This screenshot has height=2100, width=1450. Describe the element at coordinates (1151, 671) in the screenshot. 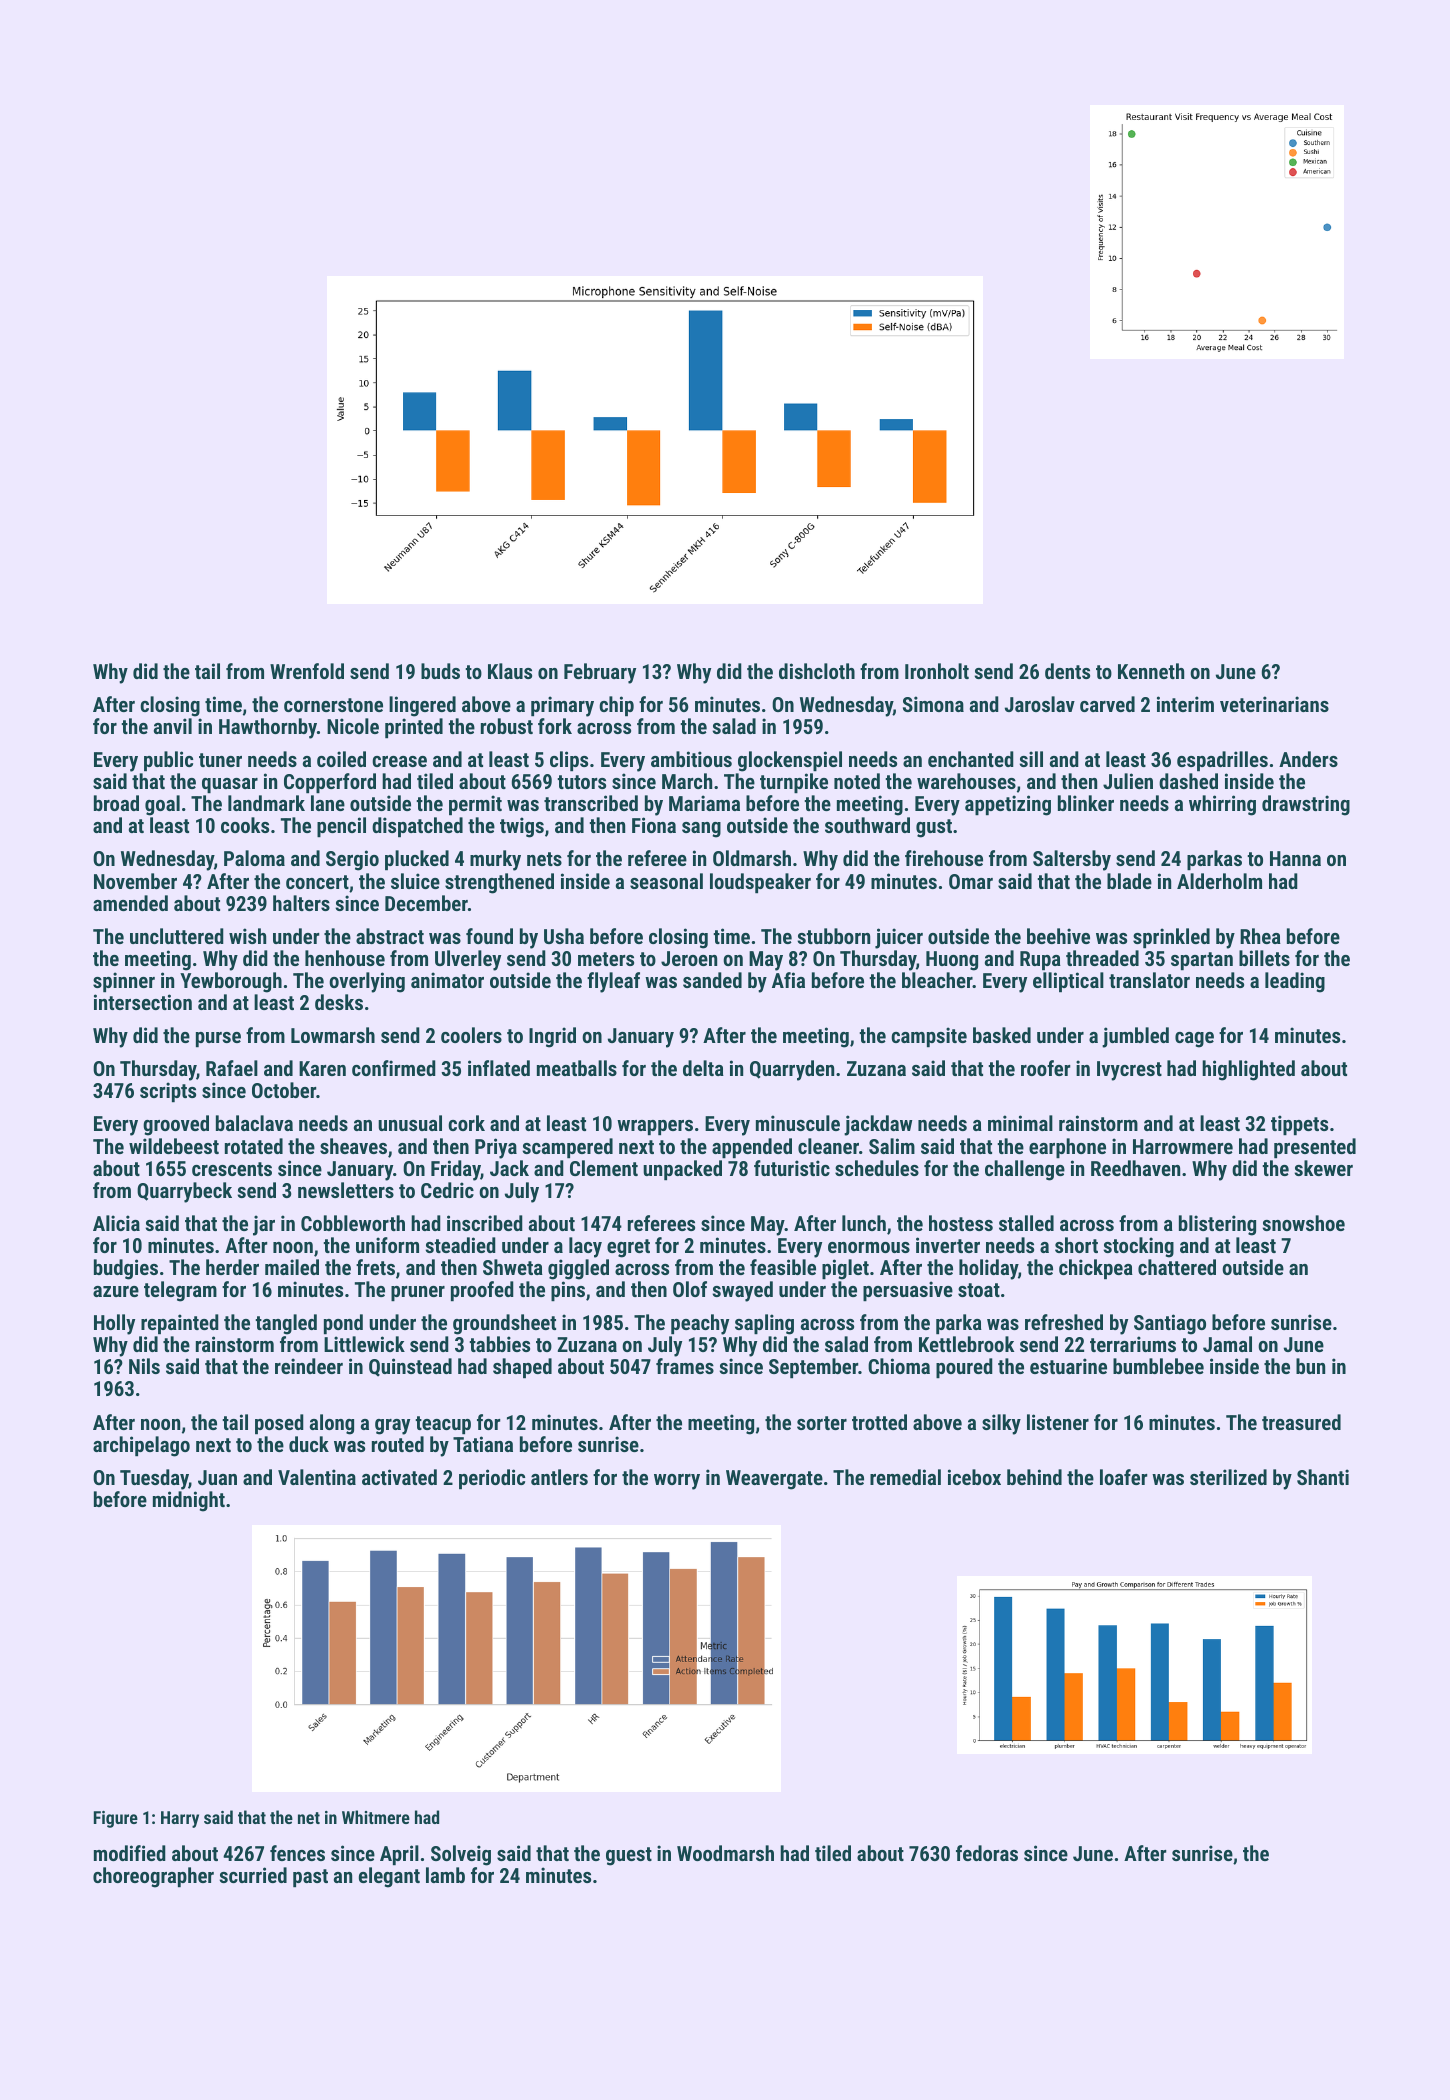

I see `Kenneth` at that location.
